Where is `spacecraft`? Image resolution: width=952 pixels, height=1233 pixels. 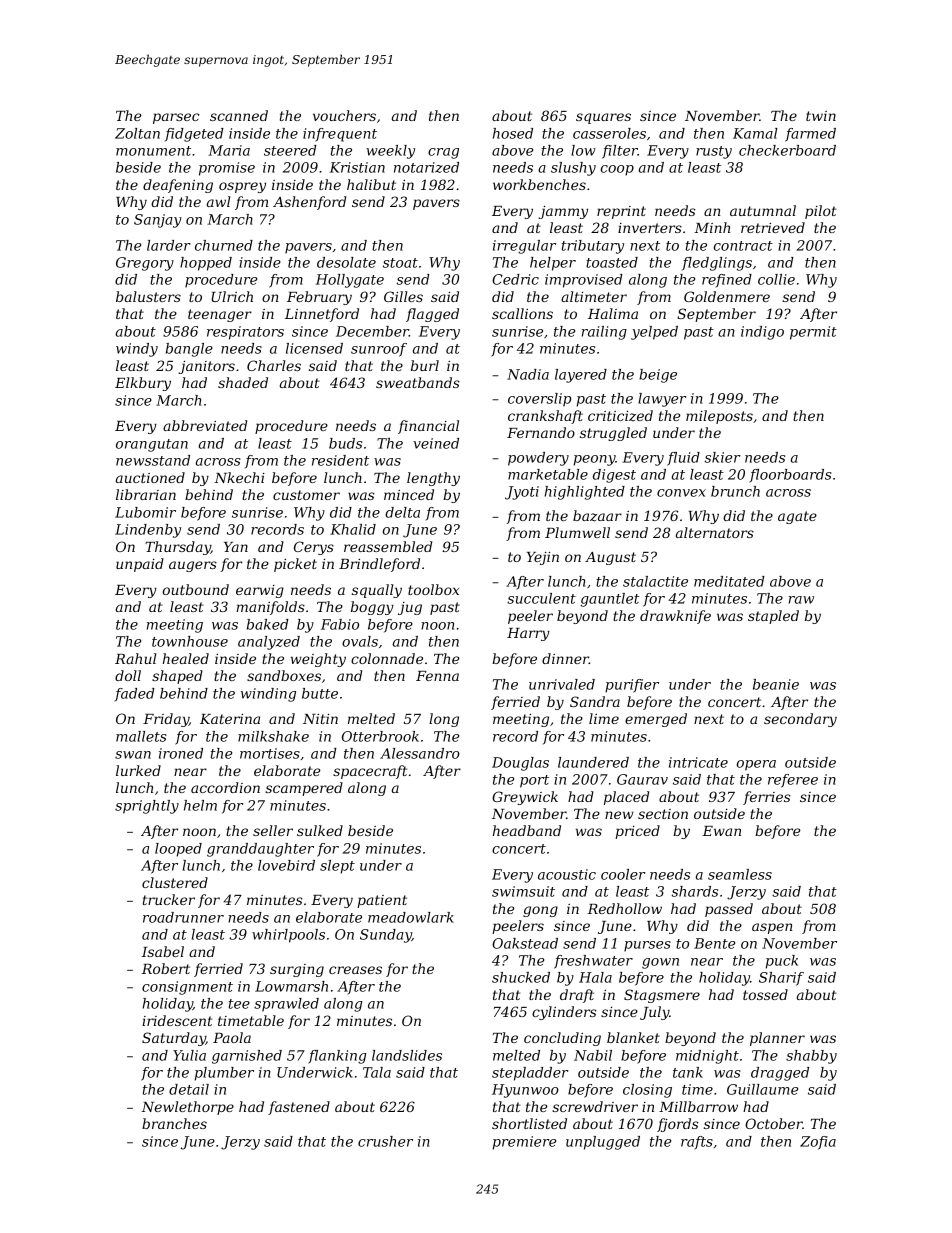 spacecraft is located at coordinates (370, 772).
